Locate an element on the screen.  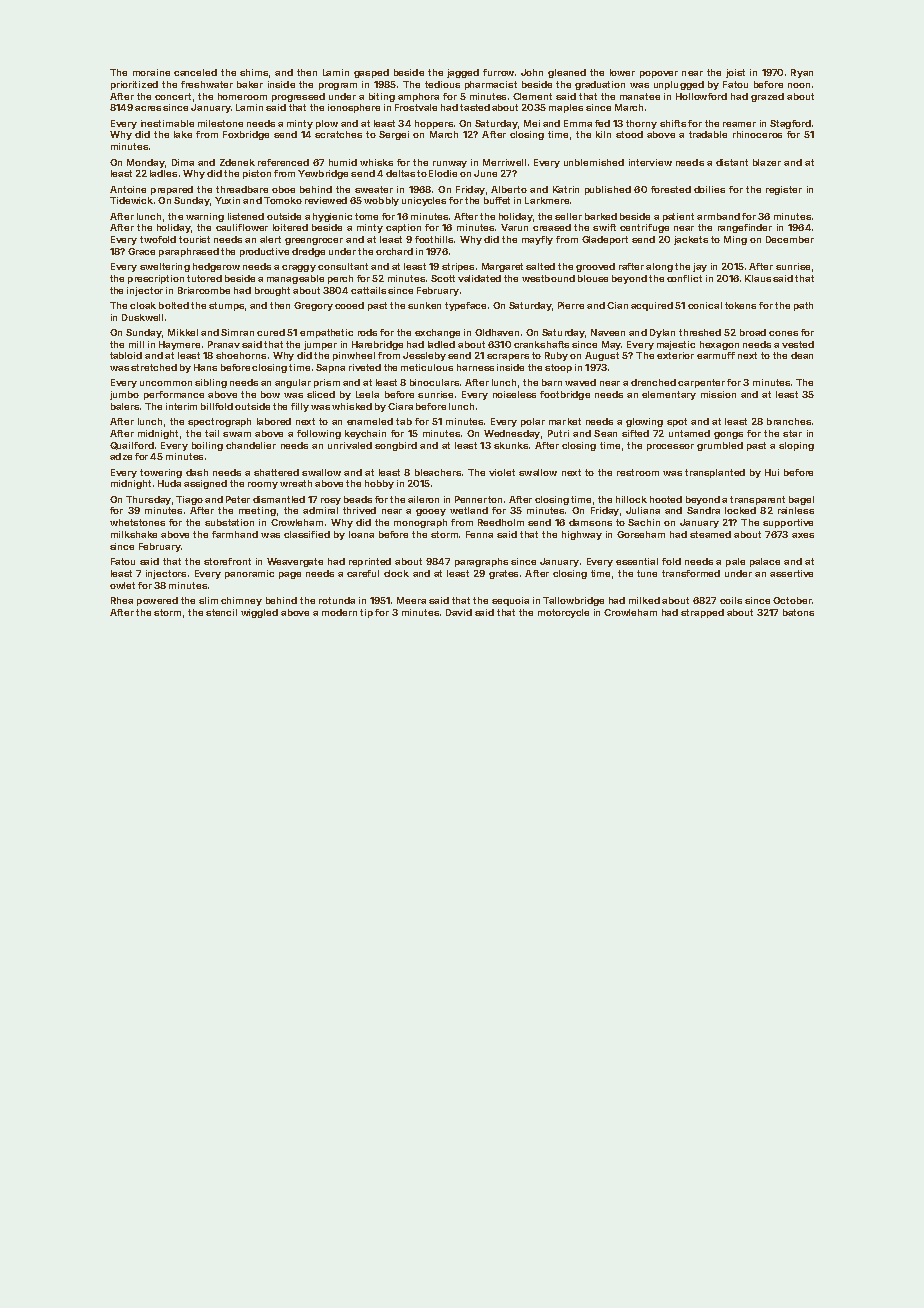
Rhea is located at coordinates (122, 600).
